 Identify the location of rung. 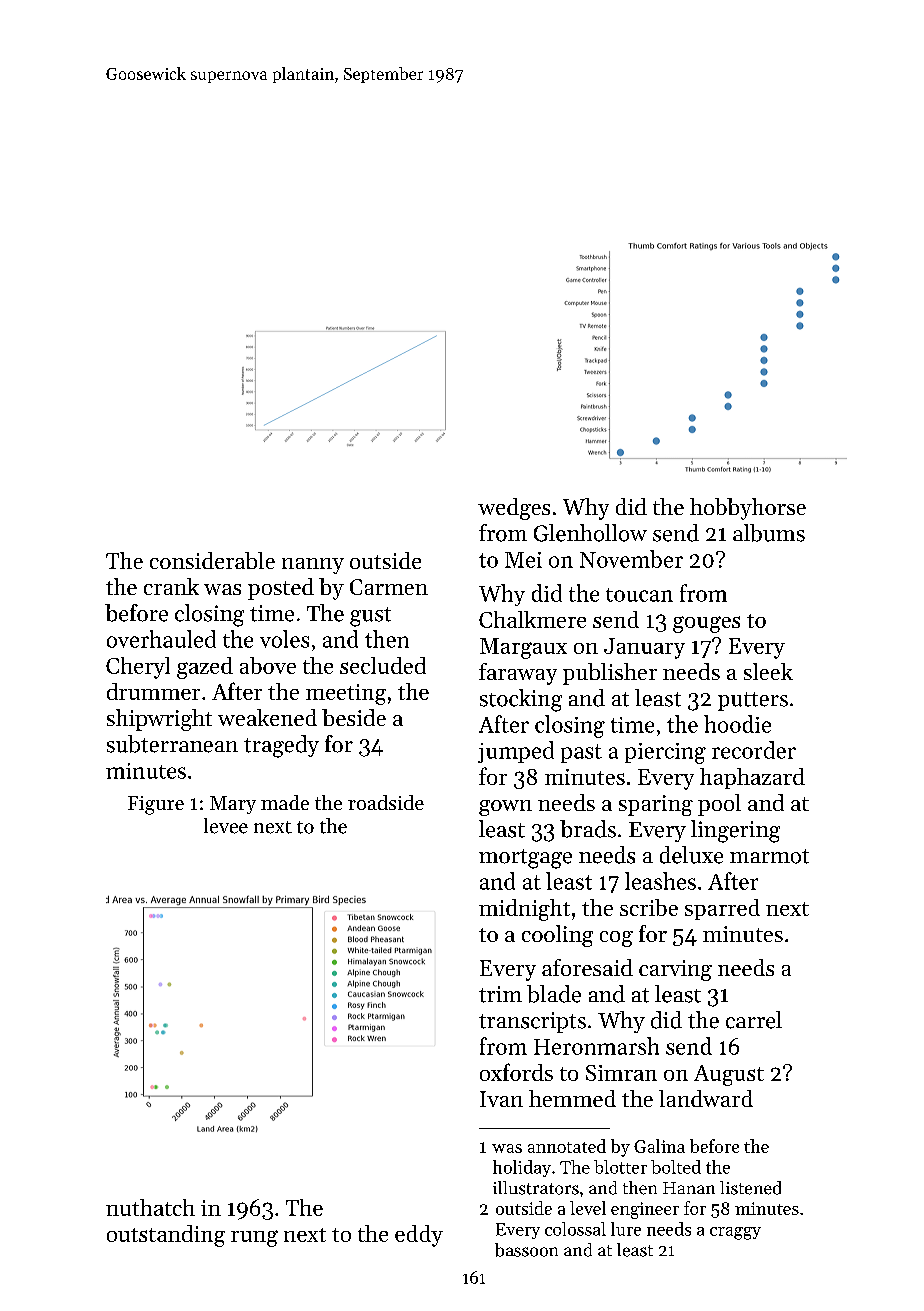
(254, 1238).
